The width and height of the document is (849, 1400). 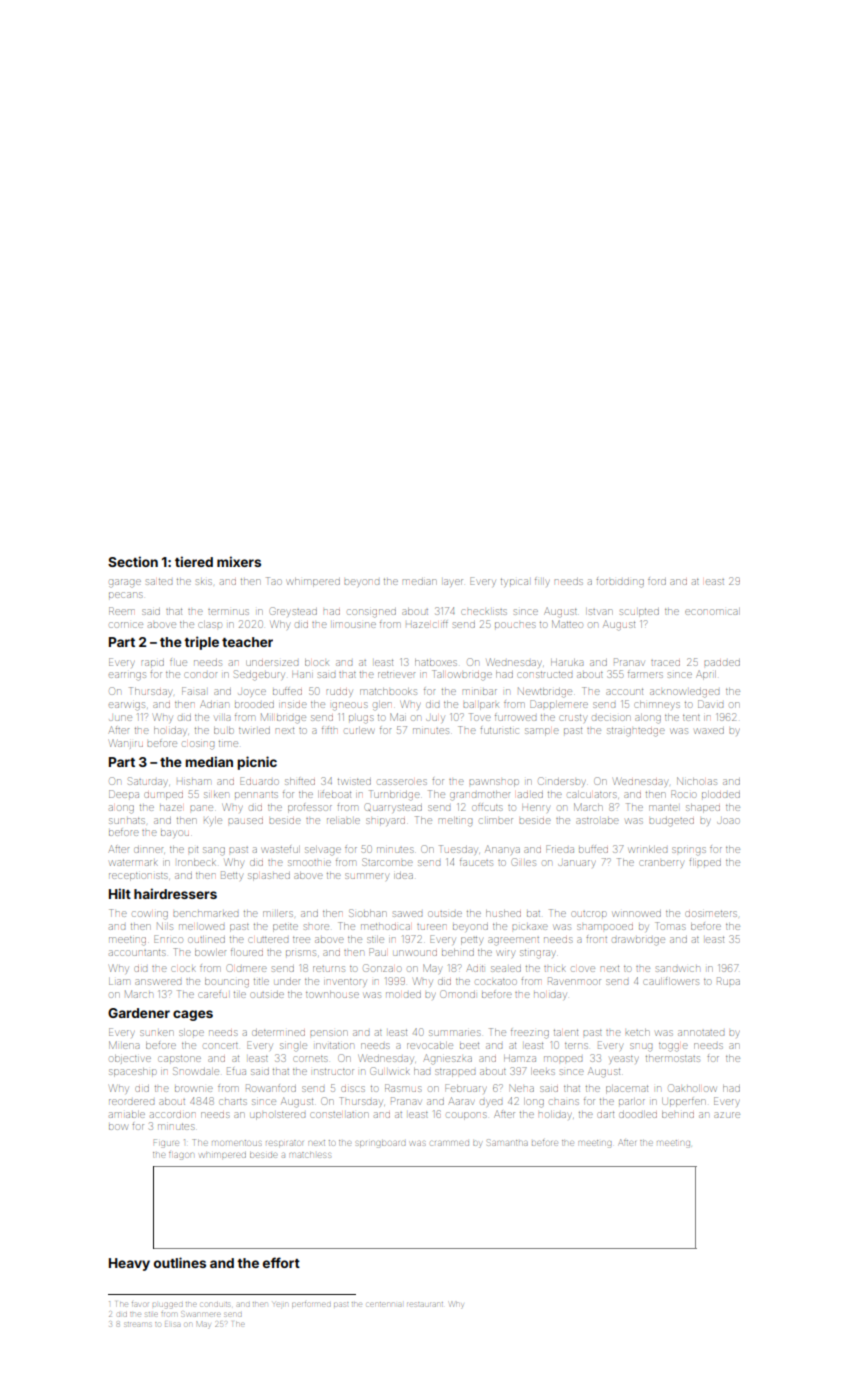 I want to click on Cindersby, so click(x=561, y=781).
